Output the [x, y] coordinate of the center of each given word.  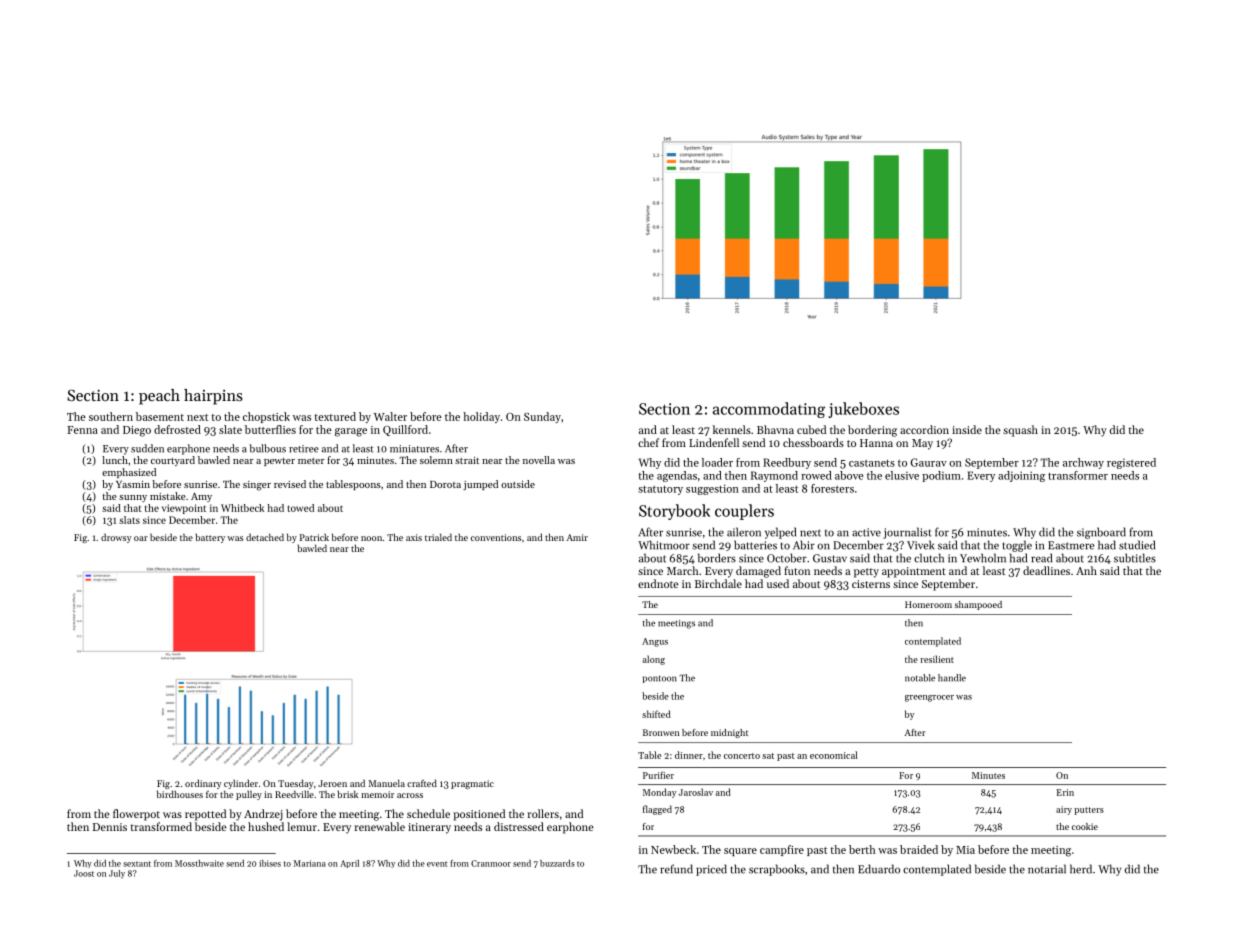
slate [230, 429]
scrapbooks [777, 870]
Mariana [310, 863]
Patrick [314, 537]
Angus [655, 642]
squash [1020, 431]
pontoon [660, 679]
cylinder [241, 784]
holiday [481, 417]
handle [952, 678]
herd [1081, 869]
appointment [914, 572]
